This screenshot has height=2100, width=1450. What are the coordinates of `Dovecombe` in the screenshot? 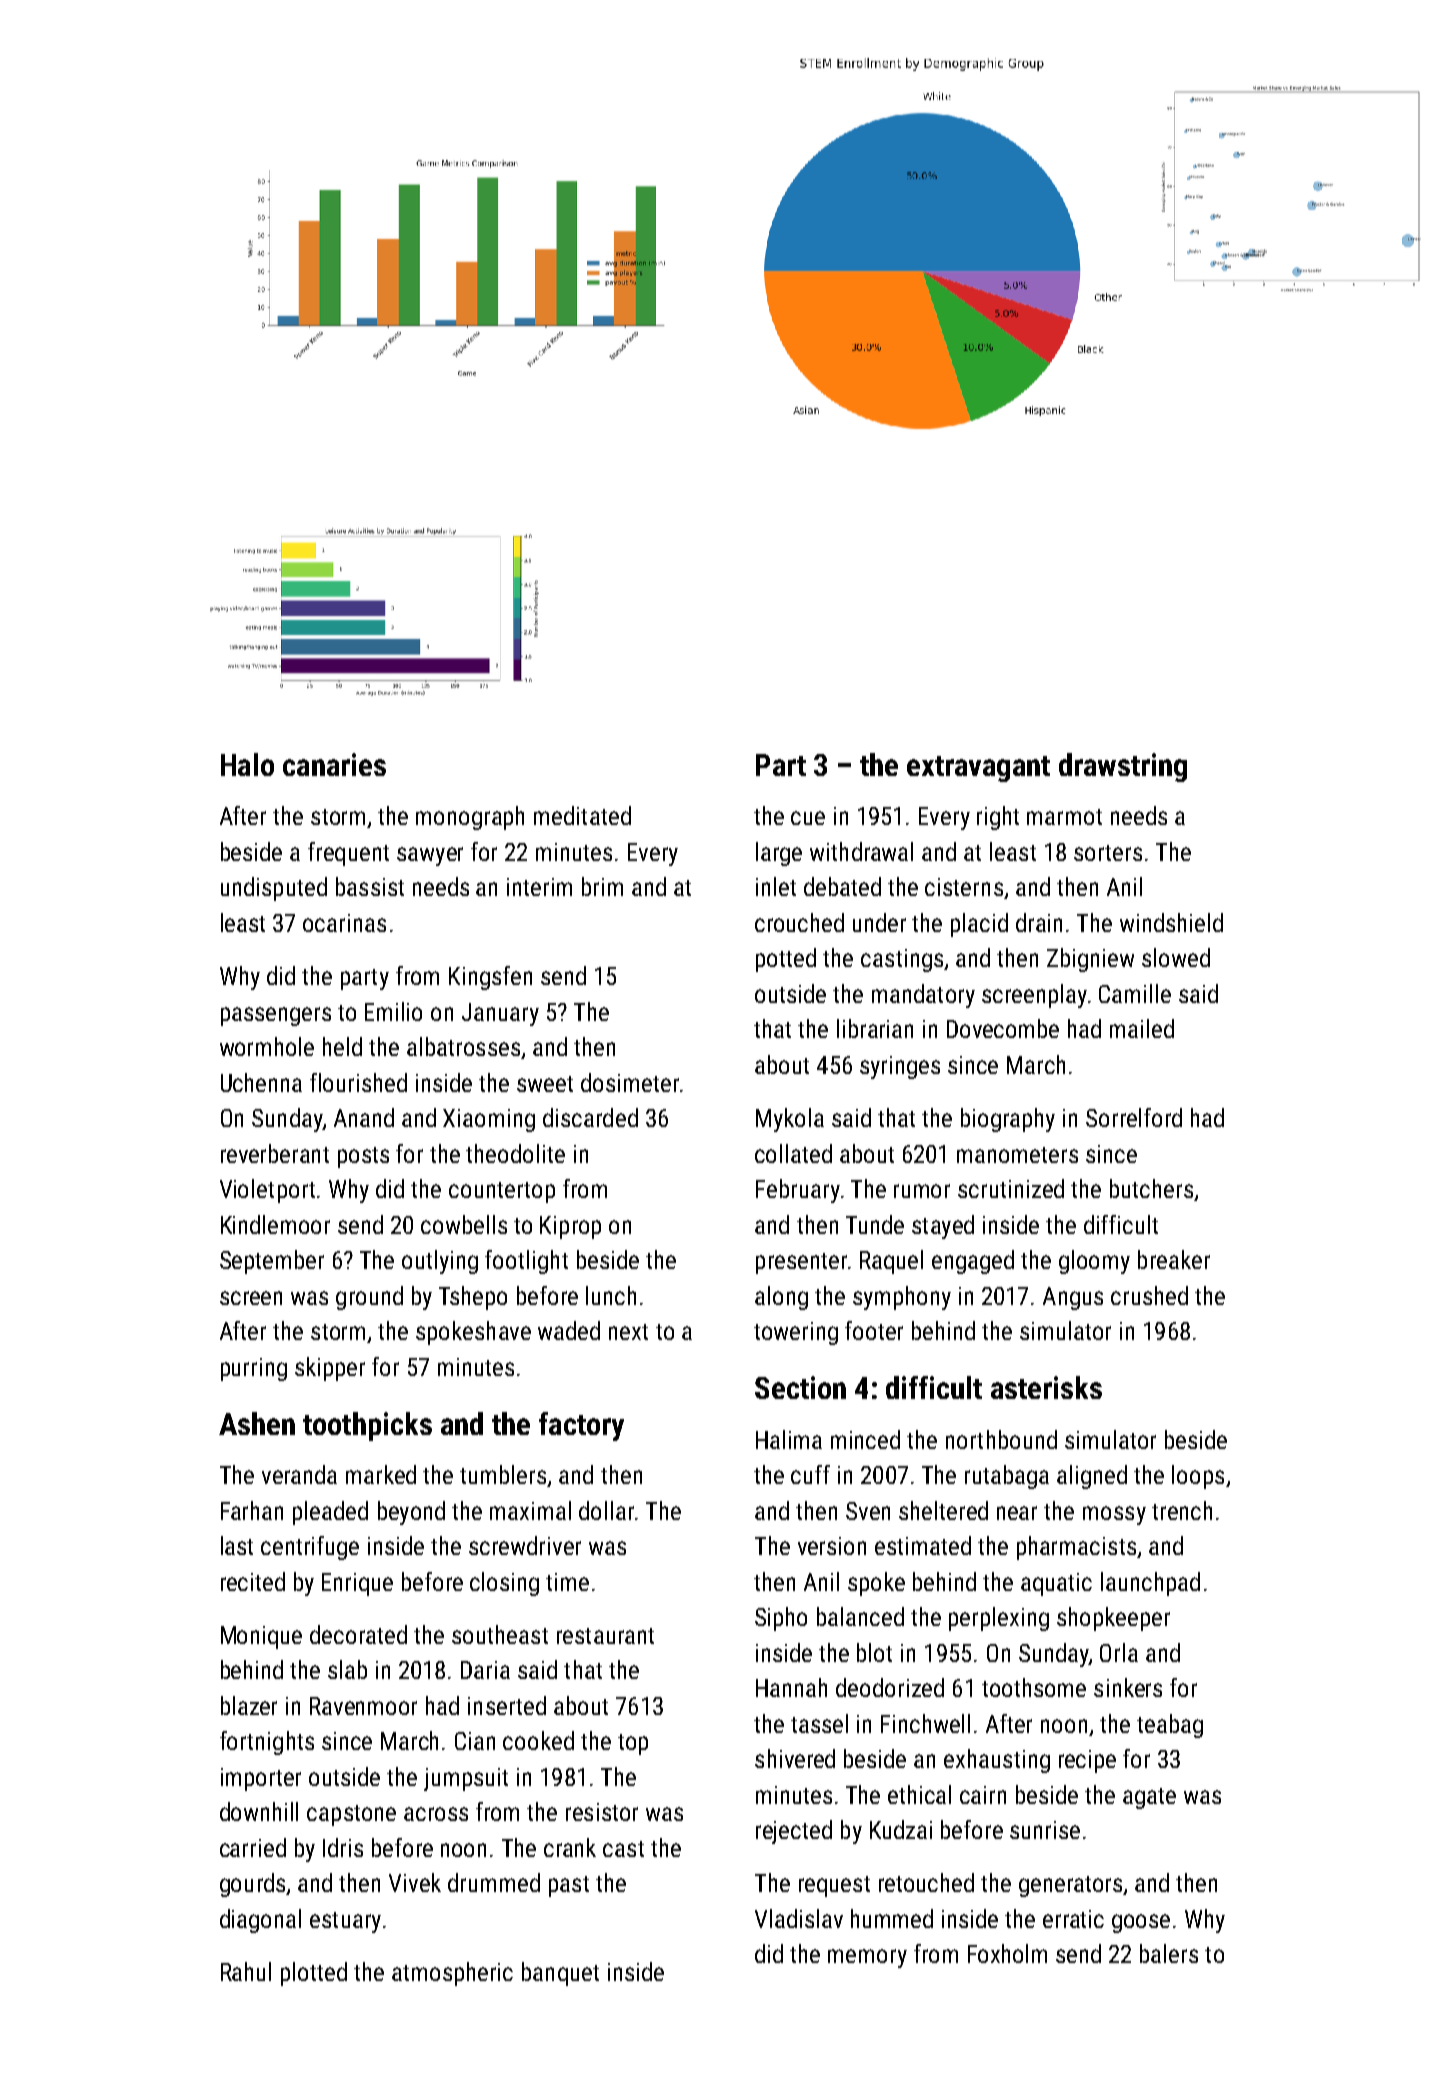 It's located at (1003, 1028).
